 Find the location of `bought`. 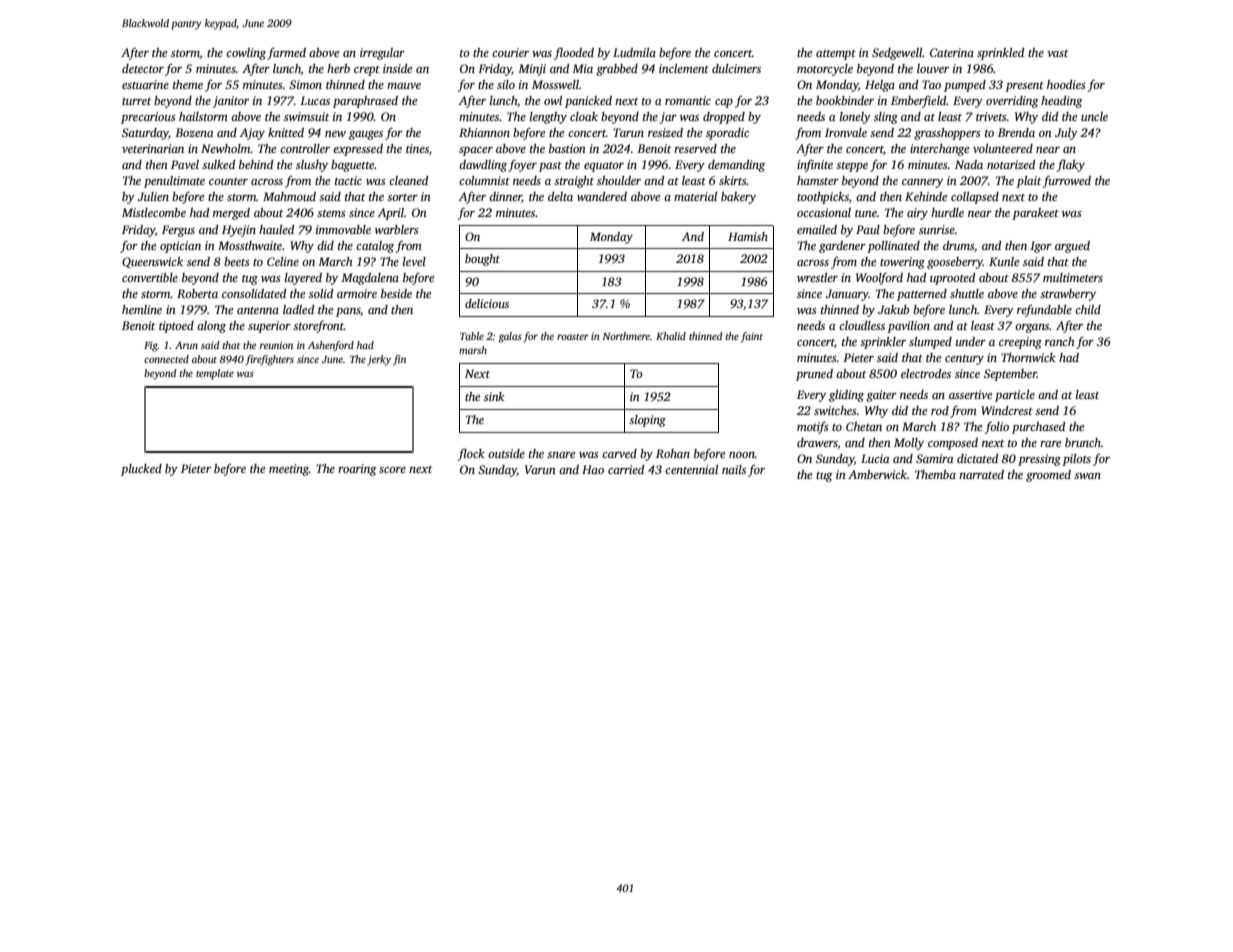

bought is located at coordinates (482, 260).
